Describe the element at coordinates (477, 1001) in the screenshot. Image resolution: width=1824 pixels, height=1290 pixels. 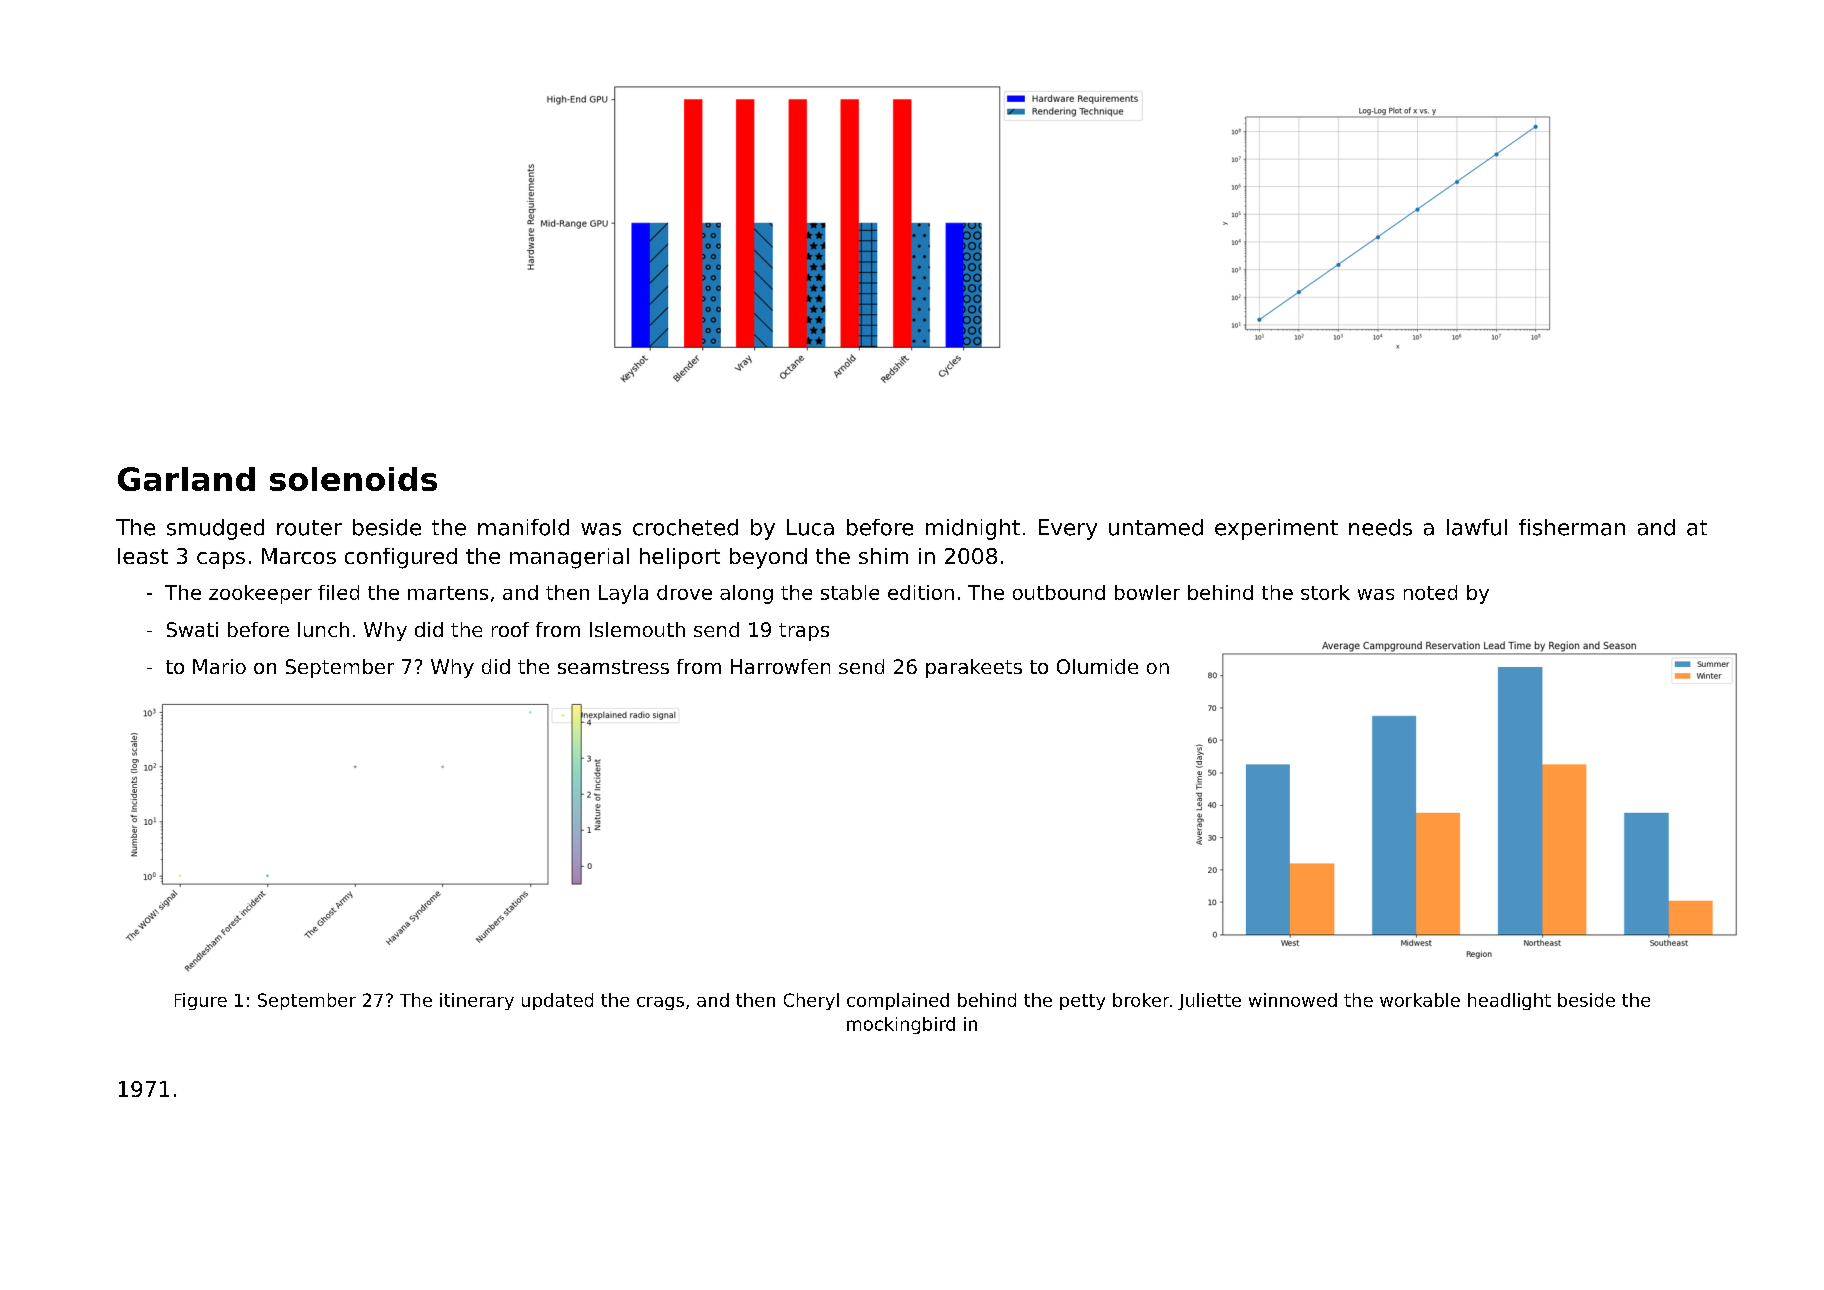
I see `itinerary` at that location.
